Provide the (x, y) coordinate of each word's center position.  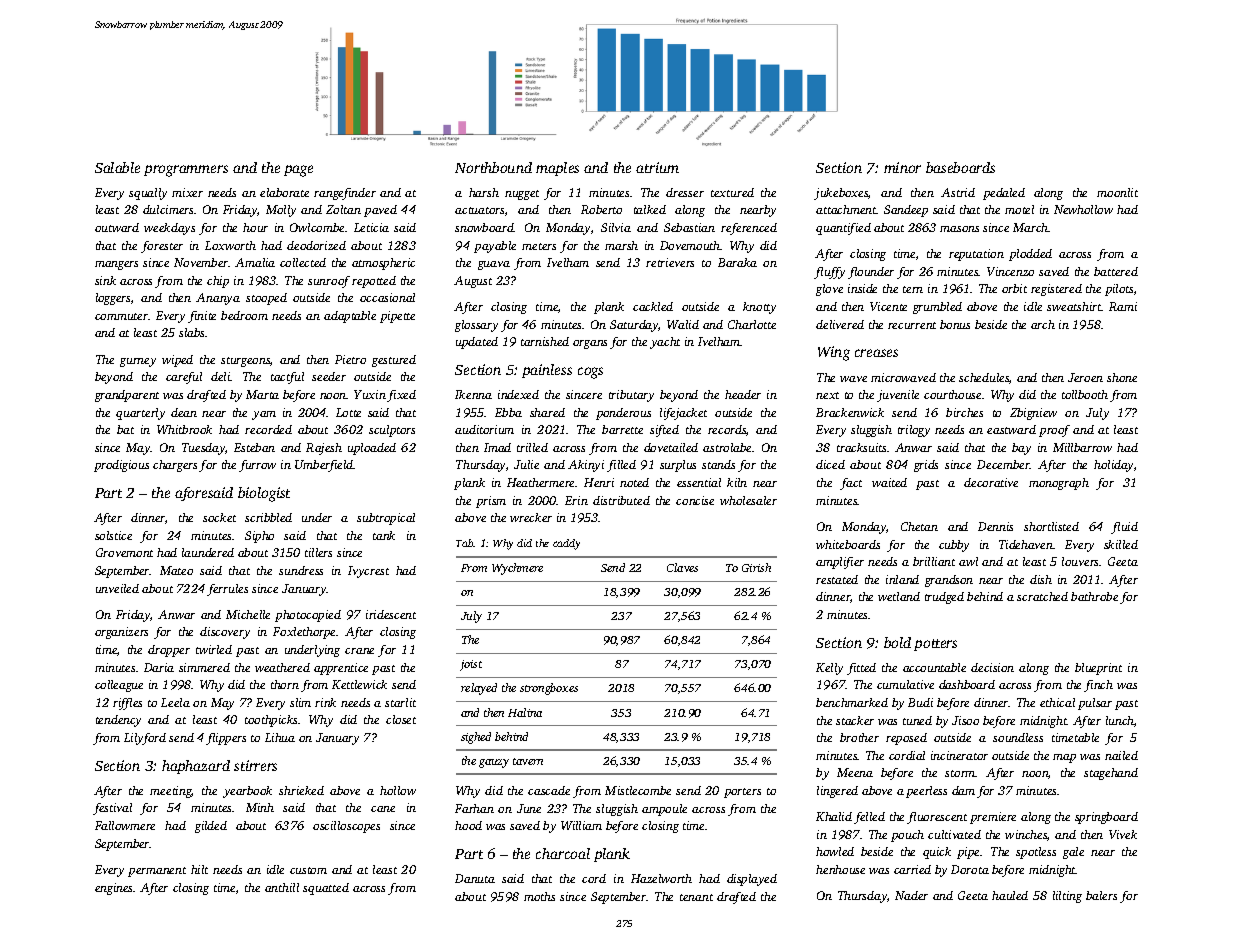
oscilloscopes (346, 827)
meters (539, 246)
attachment (846, 209)
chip (218, 282)
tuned (917, 720)
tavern (528, 761)
